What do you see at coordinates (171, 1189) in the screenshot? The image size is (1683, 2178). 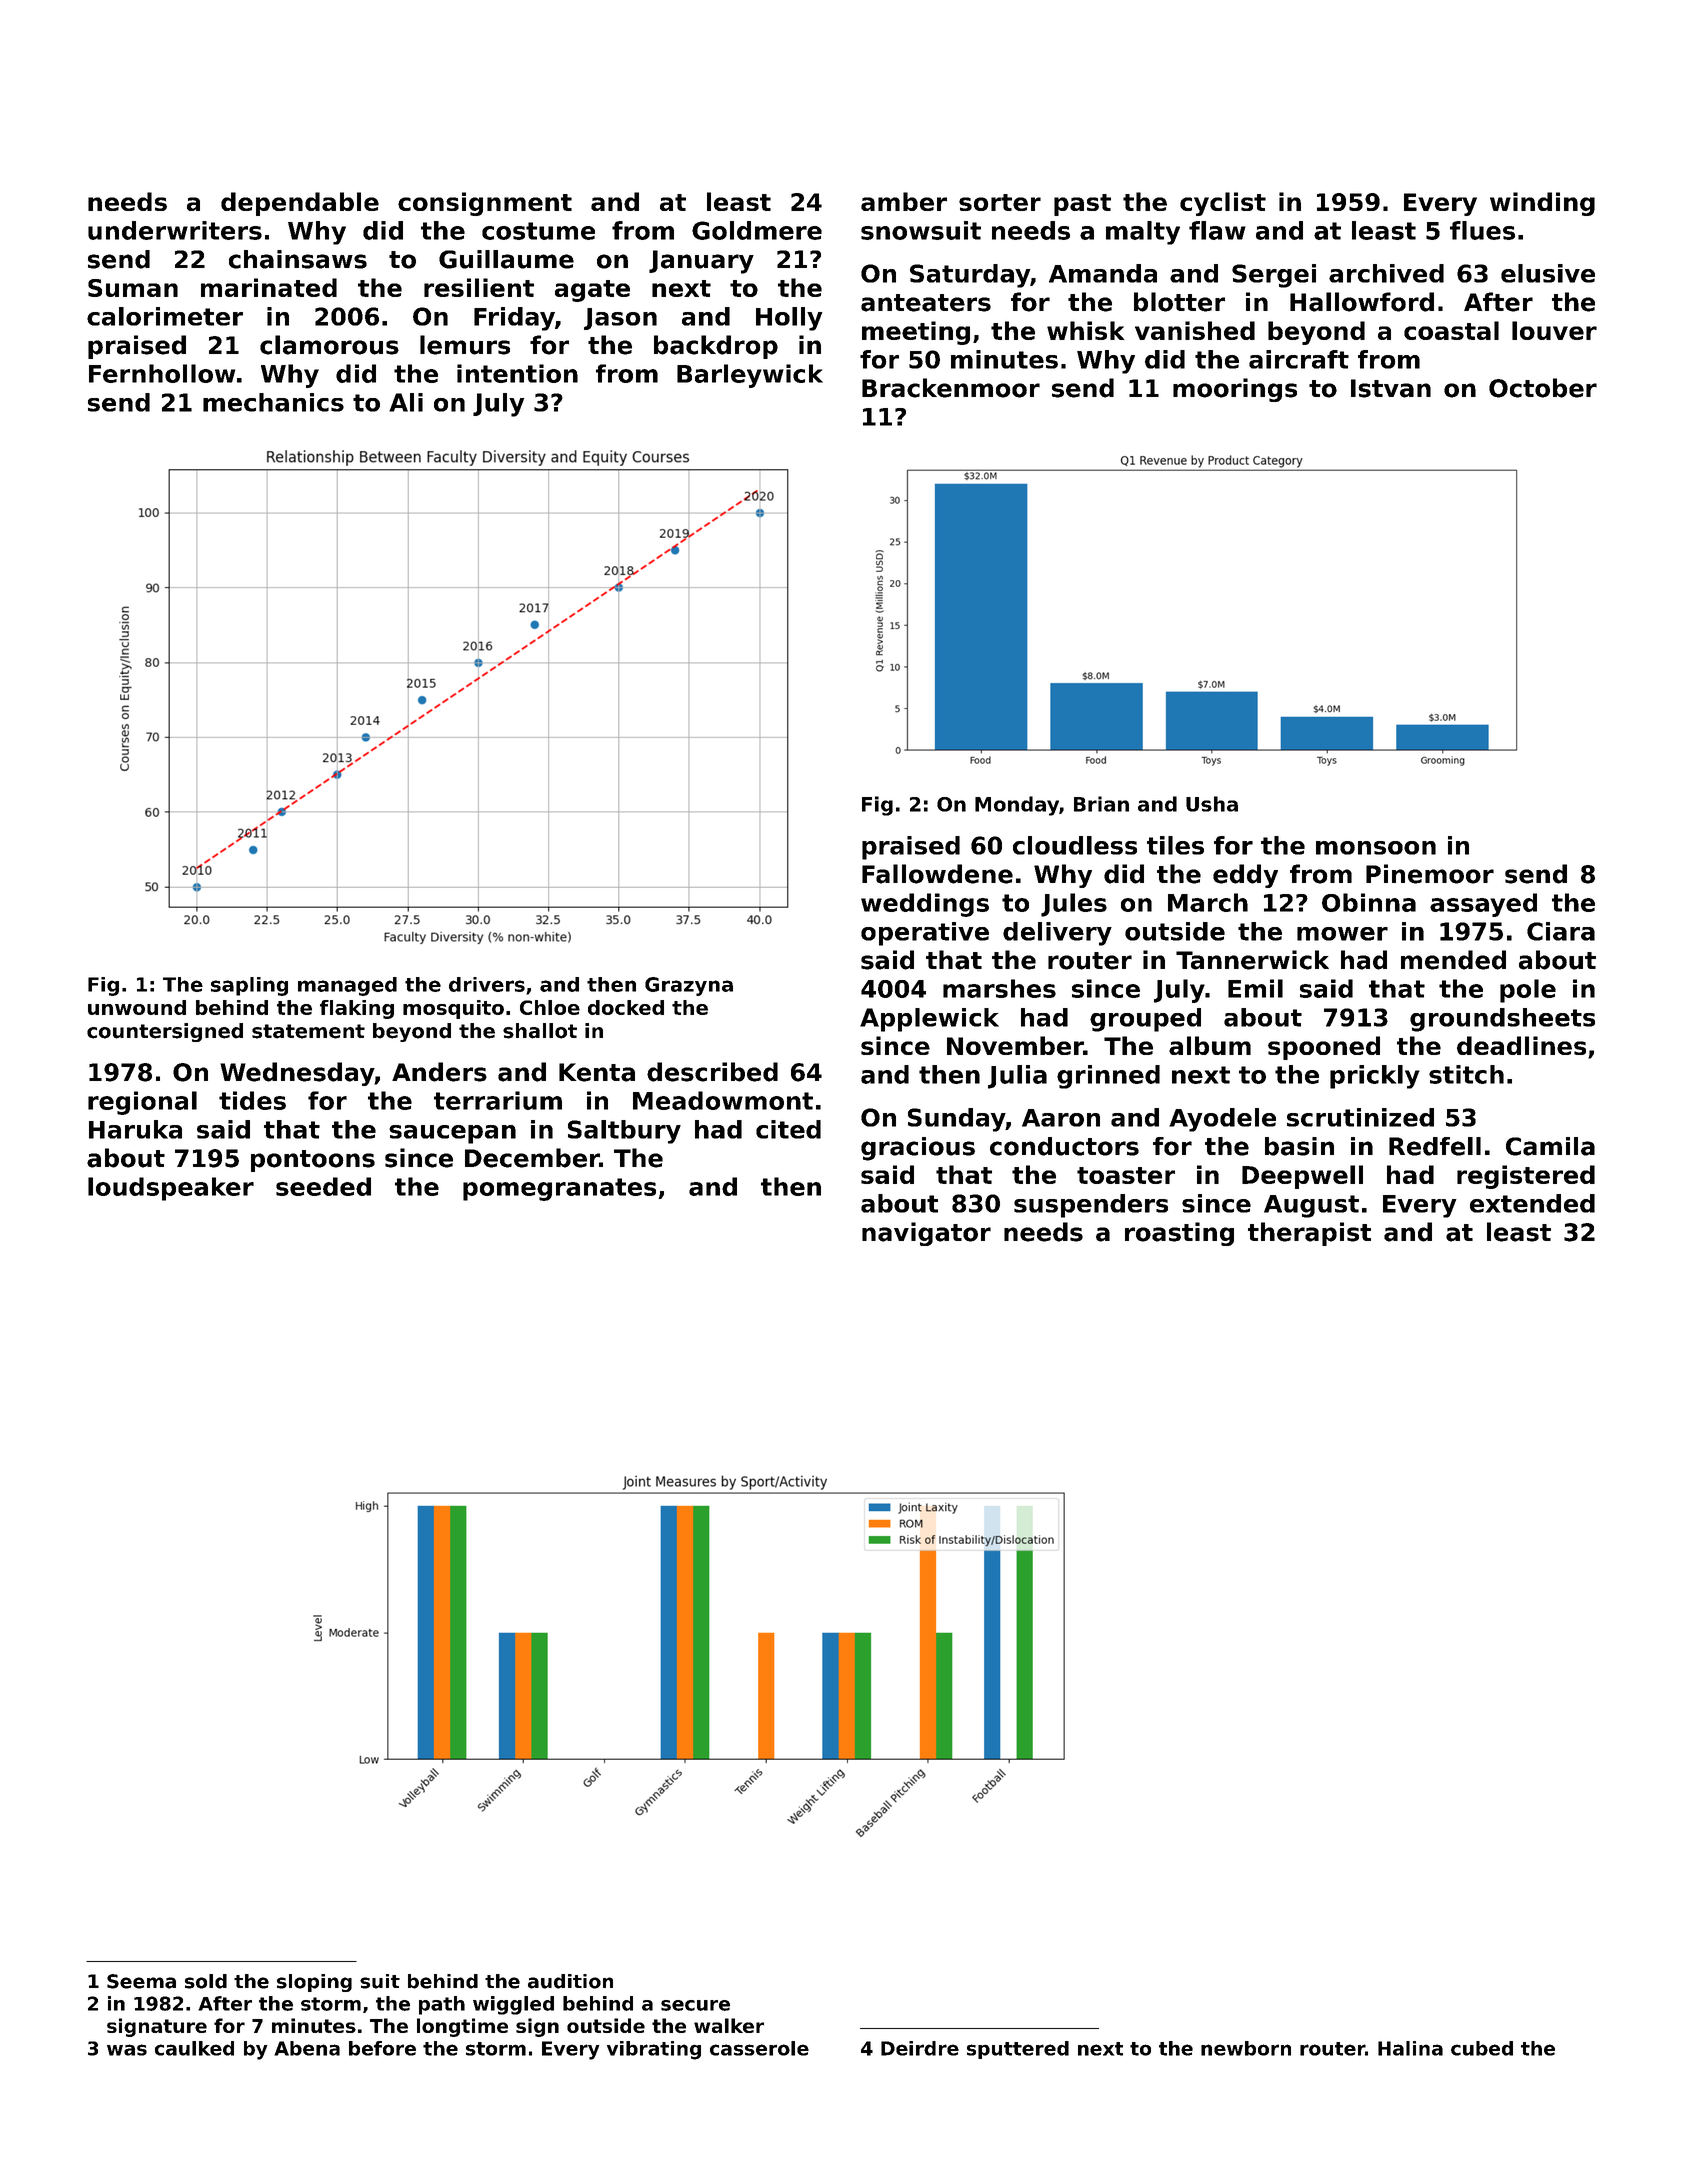 I see `loudspeaker` at bounding box center [171, 1189].
